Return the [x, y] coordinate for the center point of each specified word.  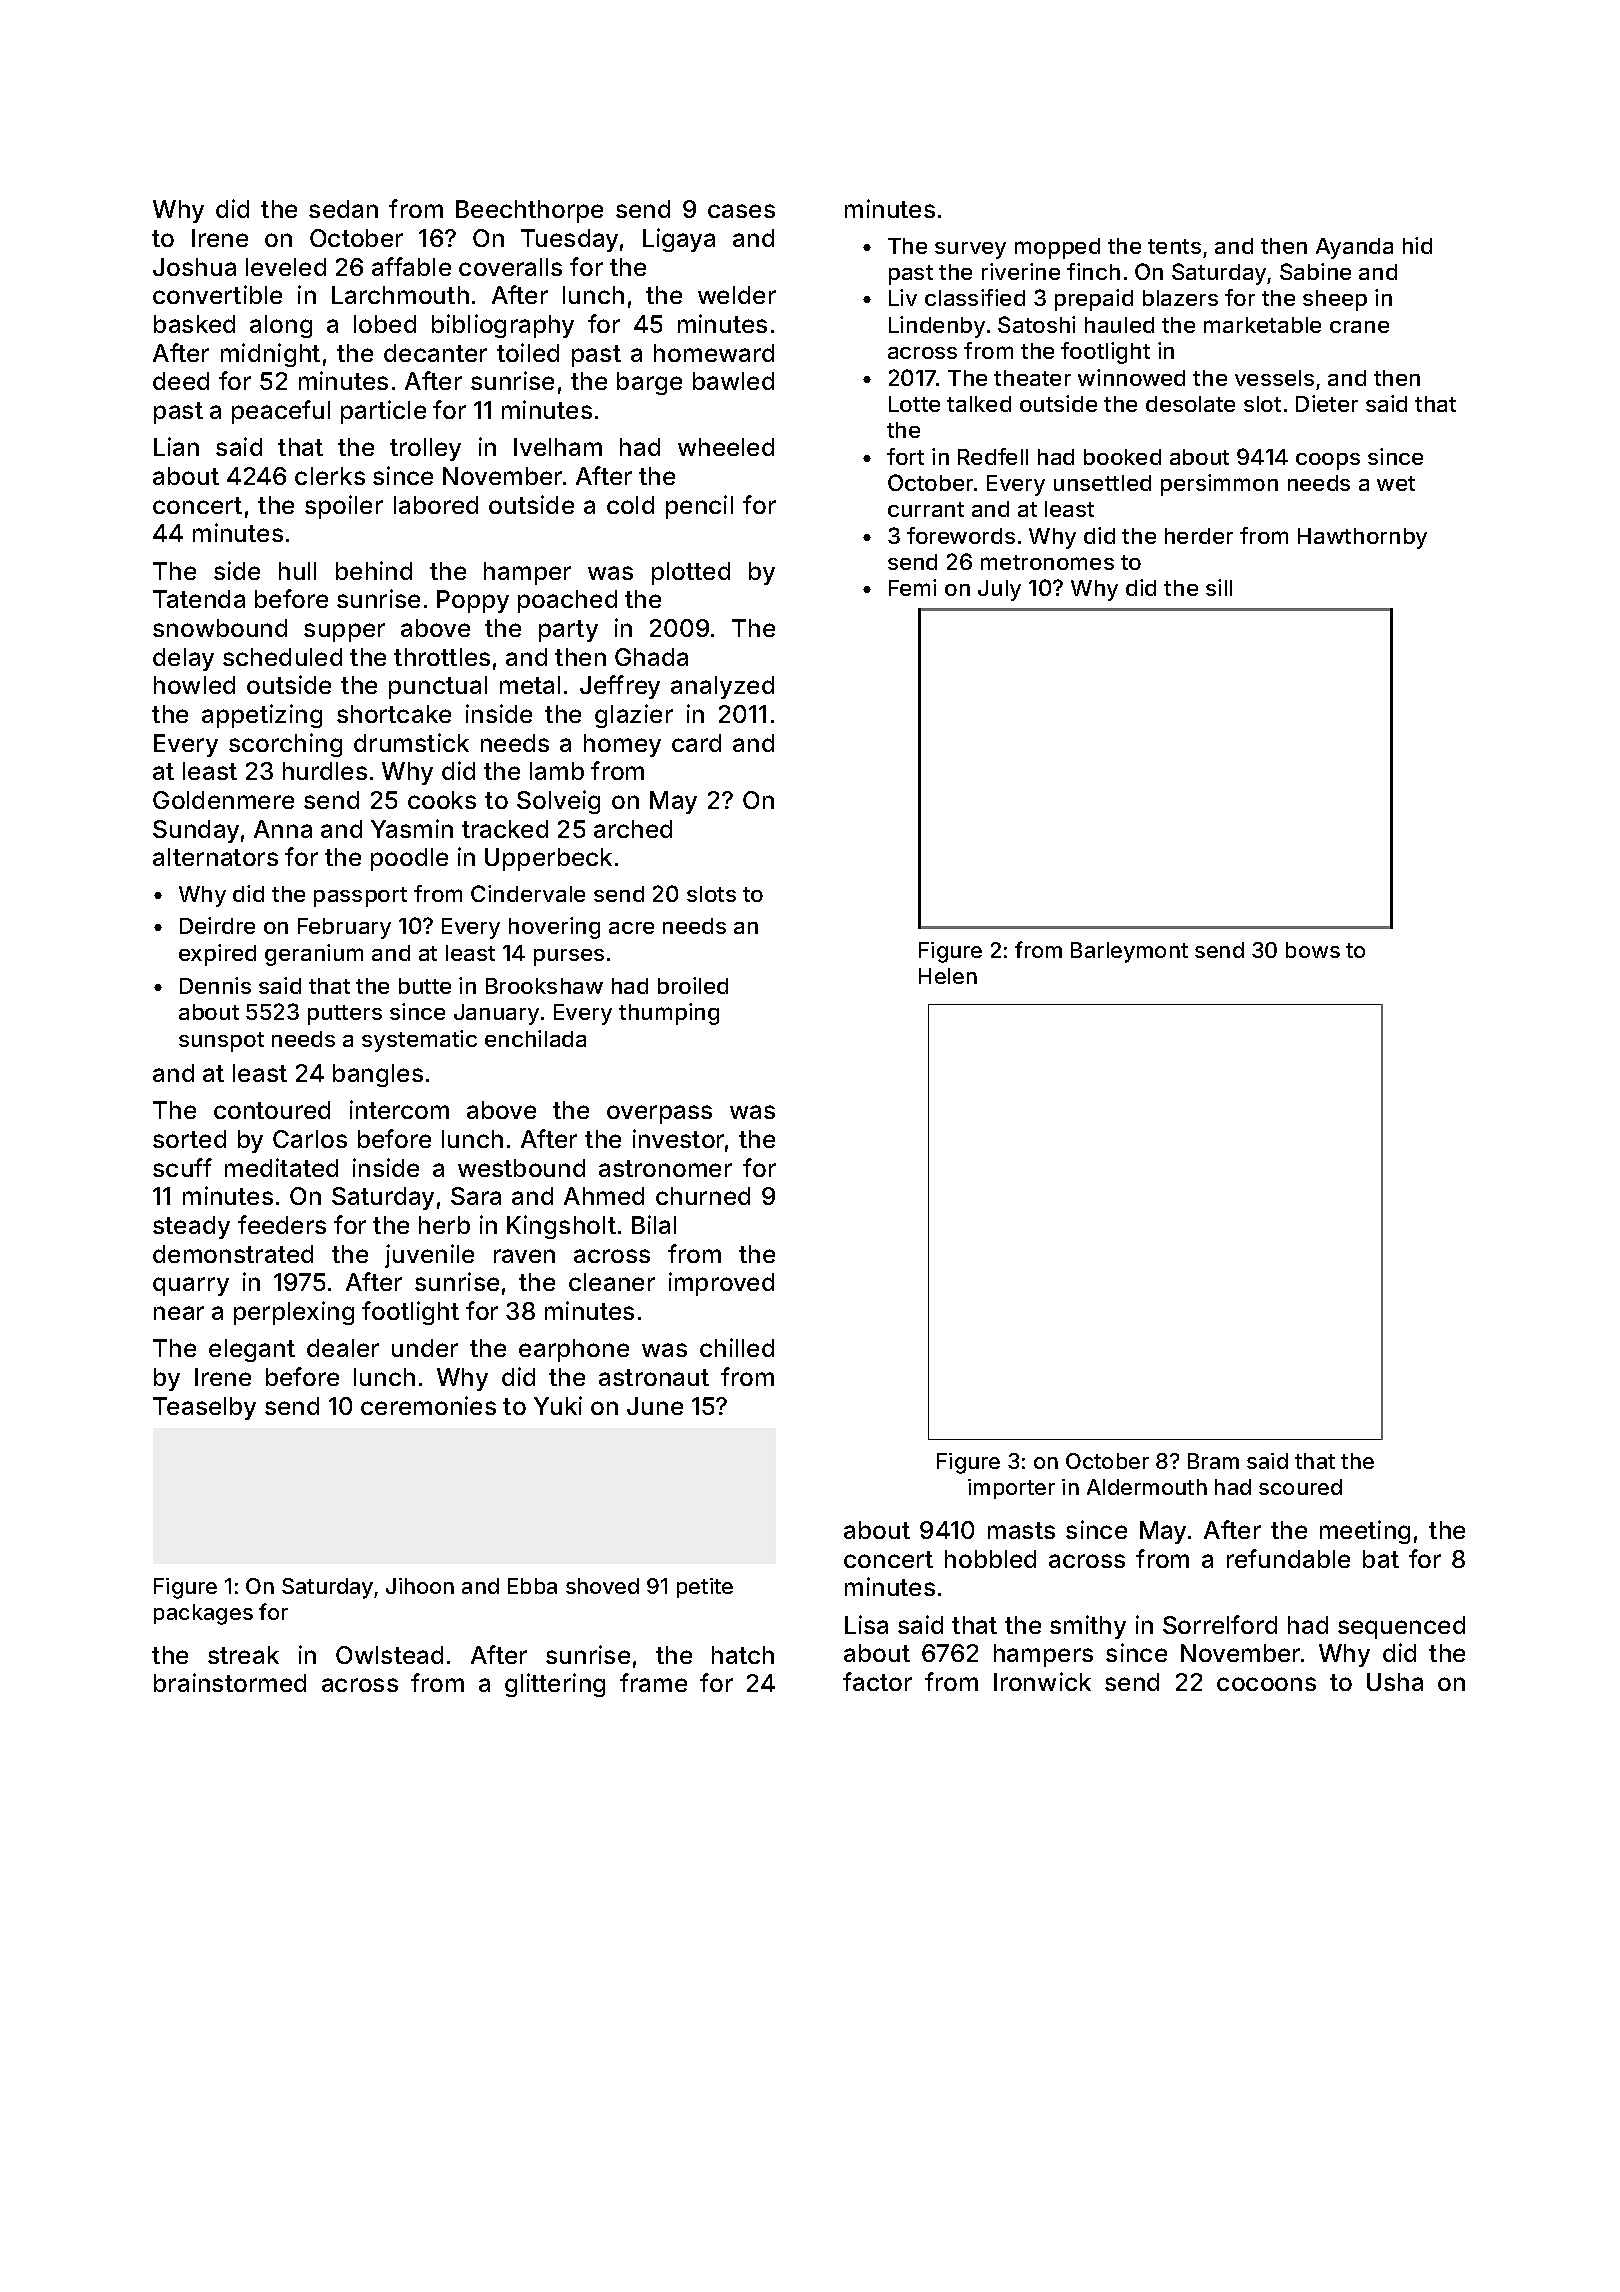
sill [1219, 587]
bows [1313, 950]
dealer [343, 1348]
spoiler [344, 507]
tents [1174, 246]
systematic [419, 1041]
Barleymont [1129, 952]
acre [631, 928]
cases [741, 211]
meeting [1365, 1532]
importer [1011, 1489]
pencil [699, 507]
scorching [285, 745]
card [696, 743]
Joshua [194, 267]
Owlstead [389, 1655]
